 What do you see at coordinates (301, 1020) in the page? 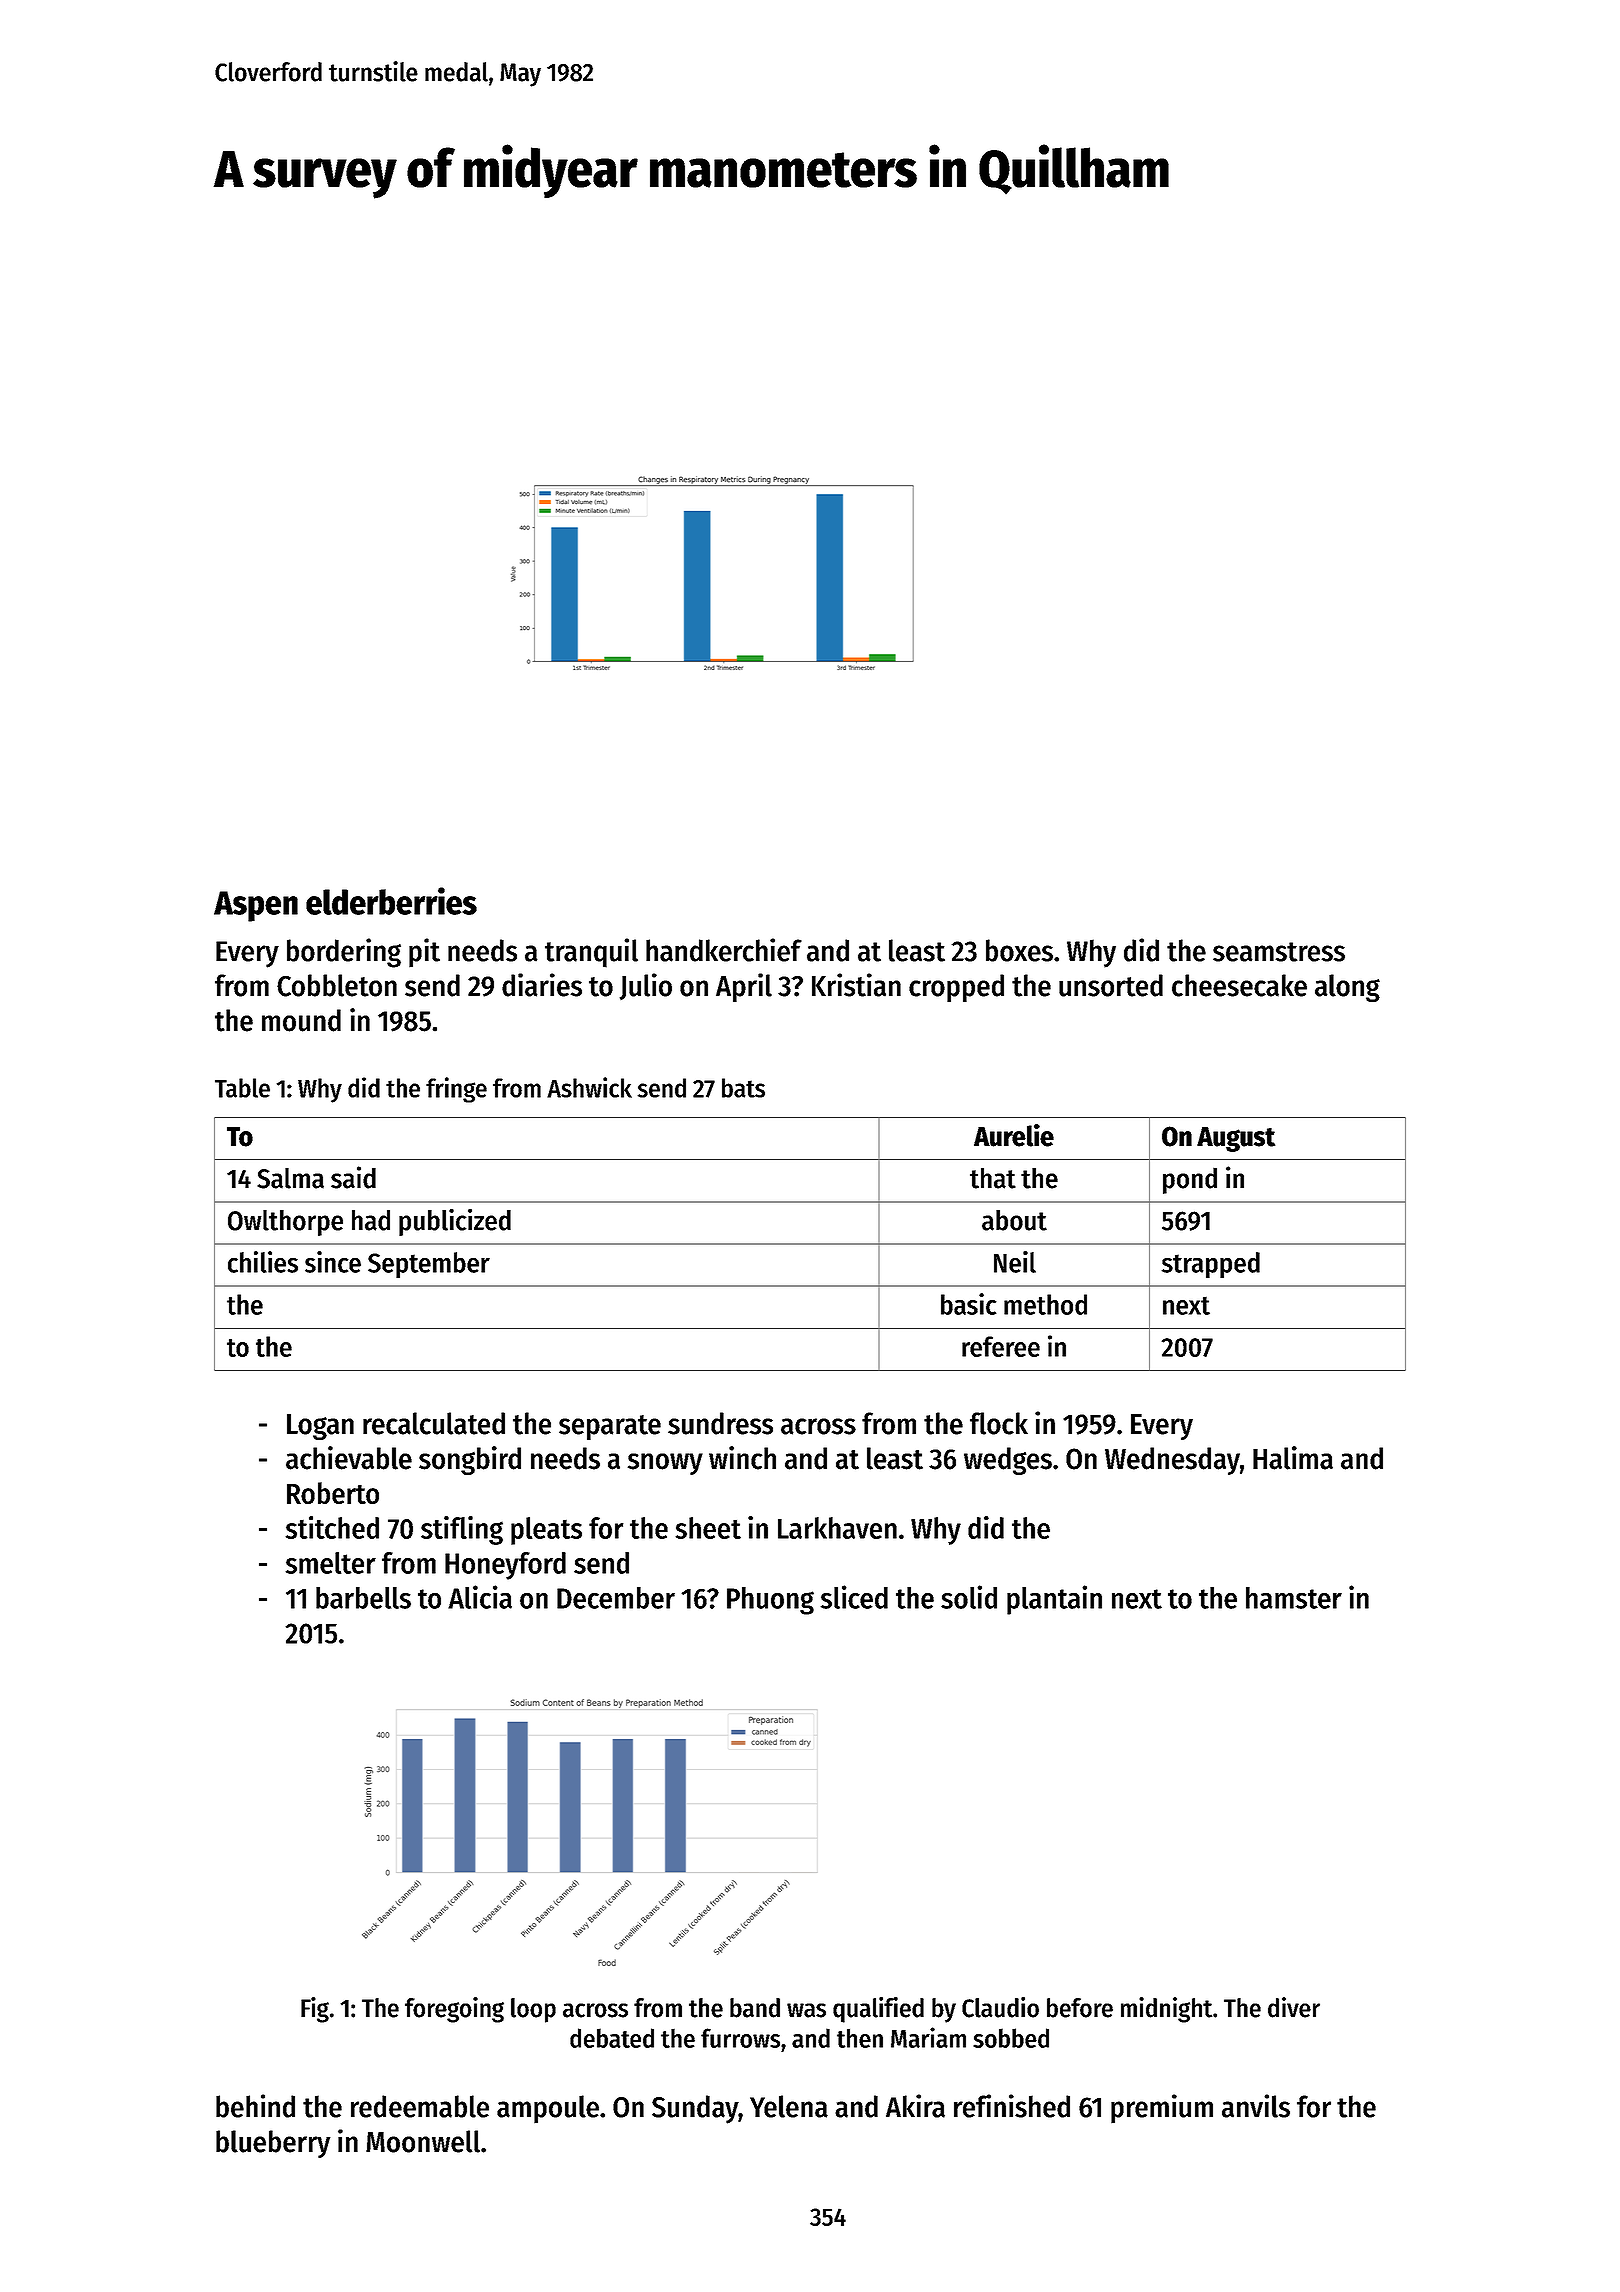
I see `mound` at bounding box center [301, 1020].
